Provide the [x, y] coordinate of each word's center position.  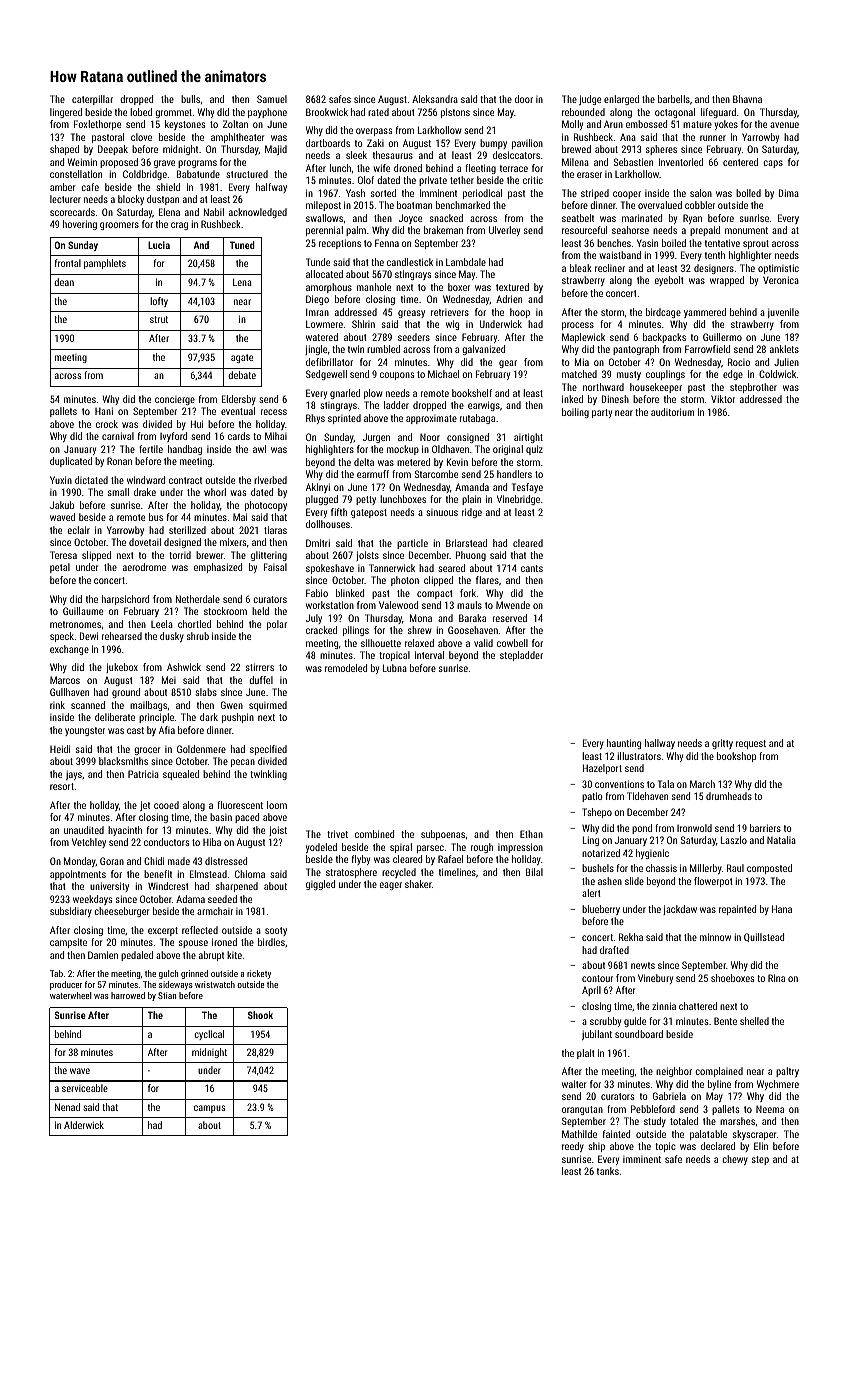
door [524, 99]
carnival [118, 436]
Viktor [723, 399]
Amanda [472, 487]
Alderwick [84, 1125]
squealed [181, 775]
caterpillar [92, 100]
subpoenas [443, 835]
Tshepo [597, 813]
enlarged [621, 100]
